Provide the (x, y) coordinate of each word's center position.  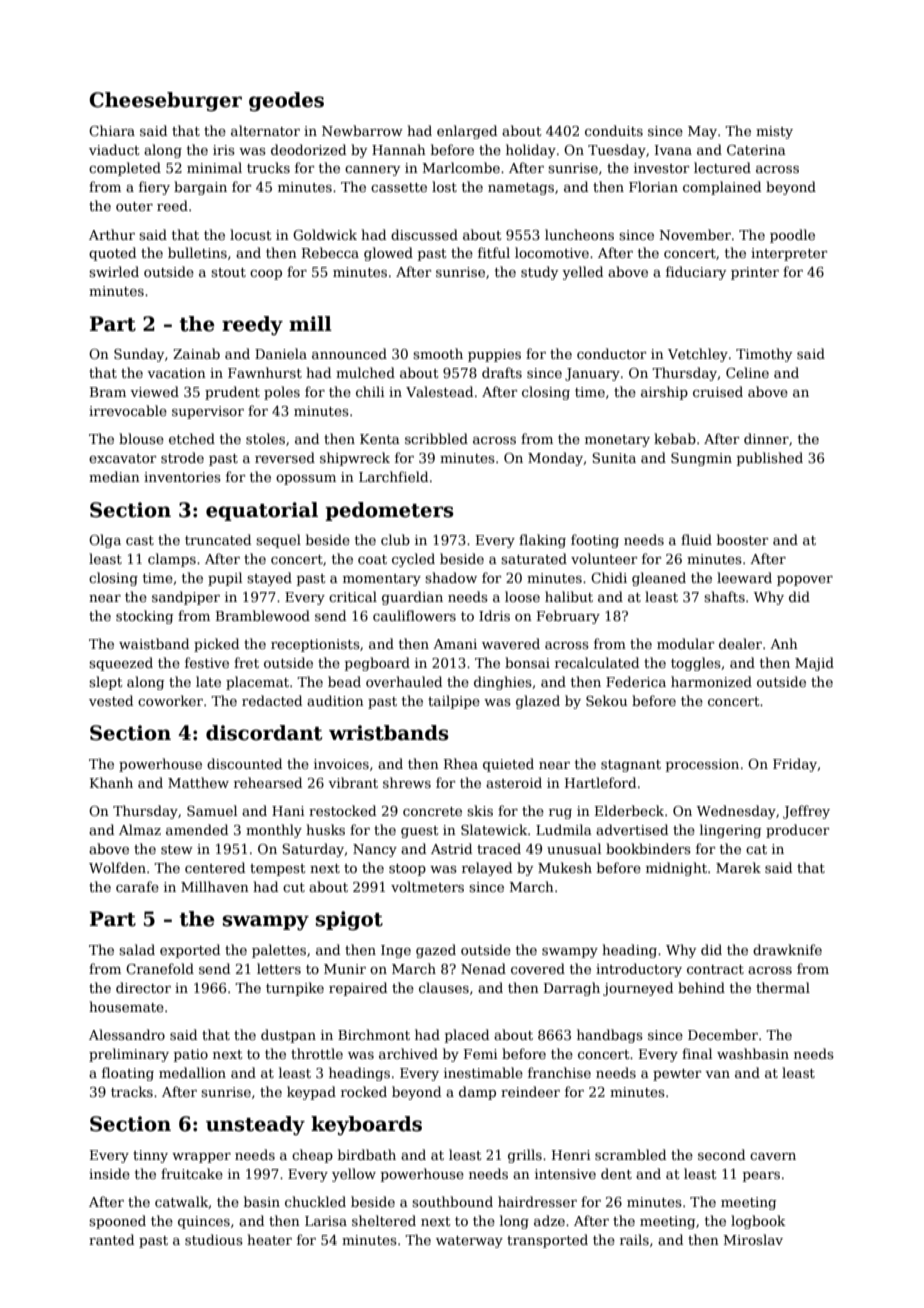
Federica (636, 681)
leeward (744, 577)
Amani (455, 644)
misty (774, 132)
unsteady (255, 1126)
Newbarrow (362, 130)
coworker (170, 700)
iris (224, 150)
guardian (412, 598)
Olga (105, 541)
